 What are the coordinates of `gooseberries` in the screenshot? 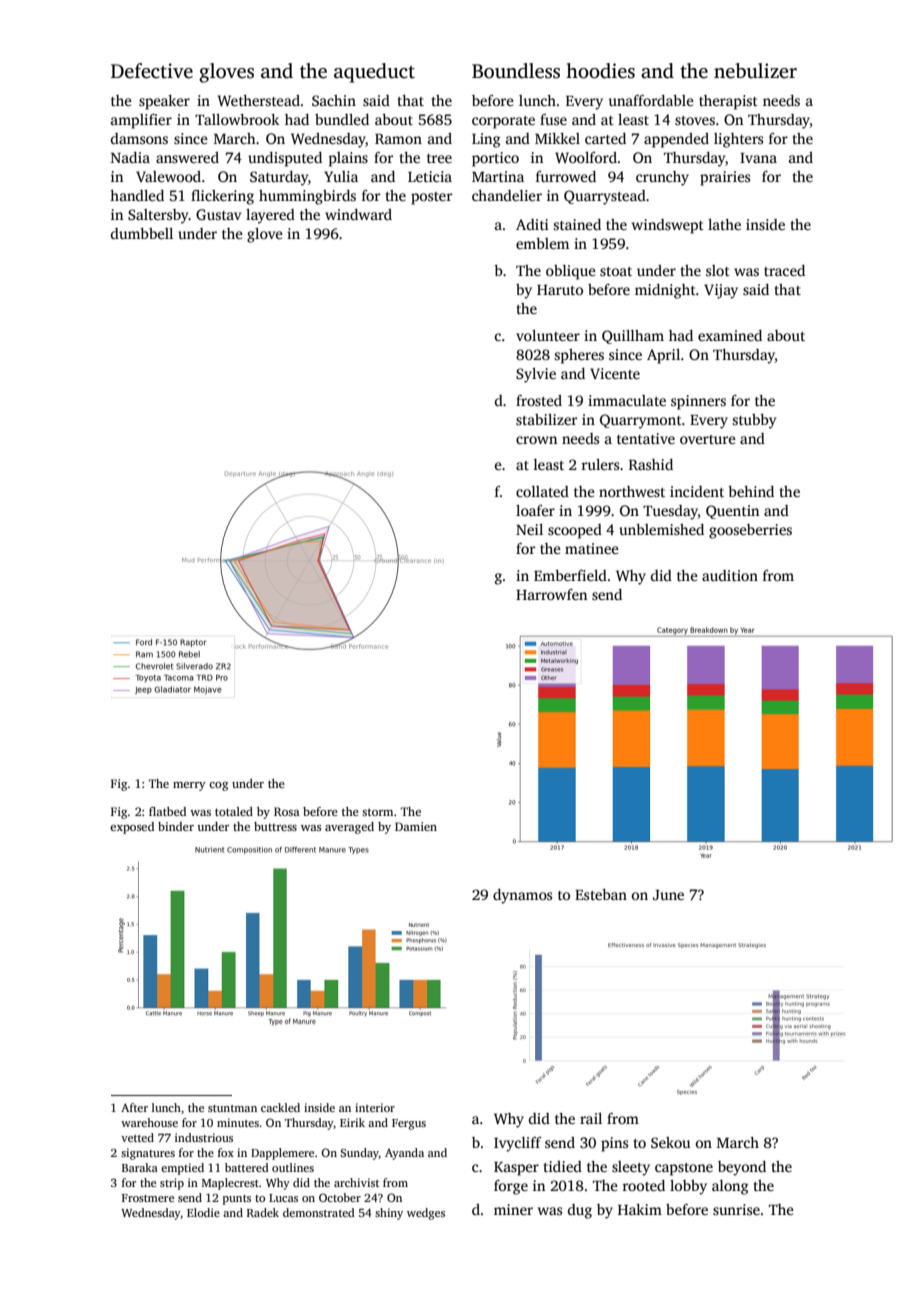 It's located at (750, 531).
